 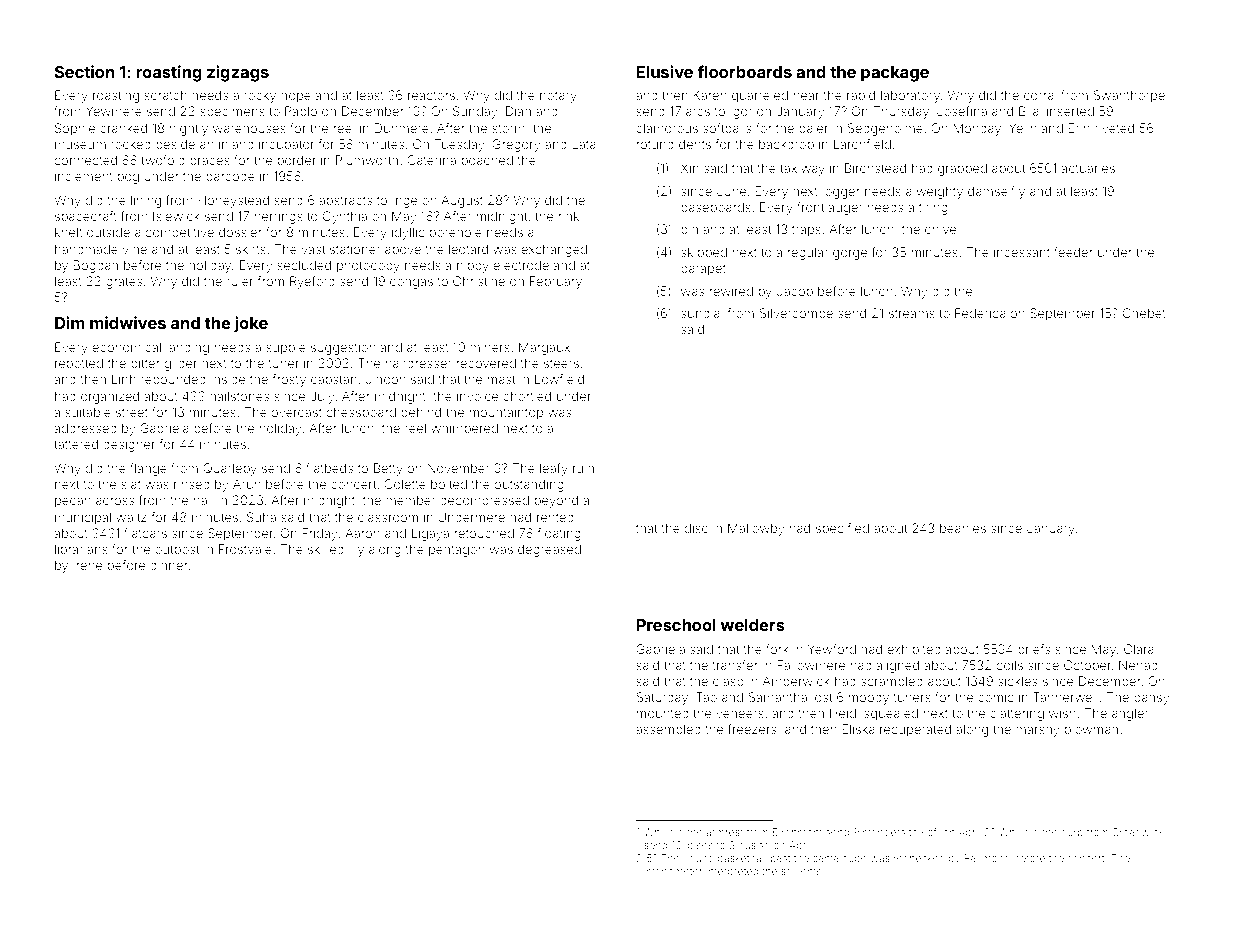 What do you see at coordinates (87, 565) in the screenshot?
I see `Irene` at bounding box center [87, 565].
